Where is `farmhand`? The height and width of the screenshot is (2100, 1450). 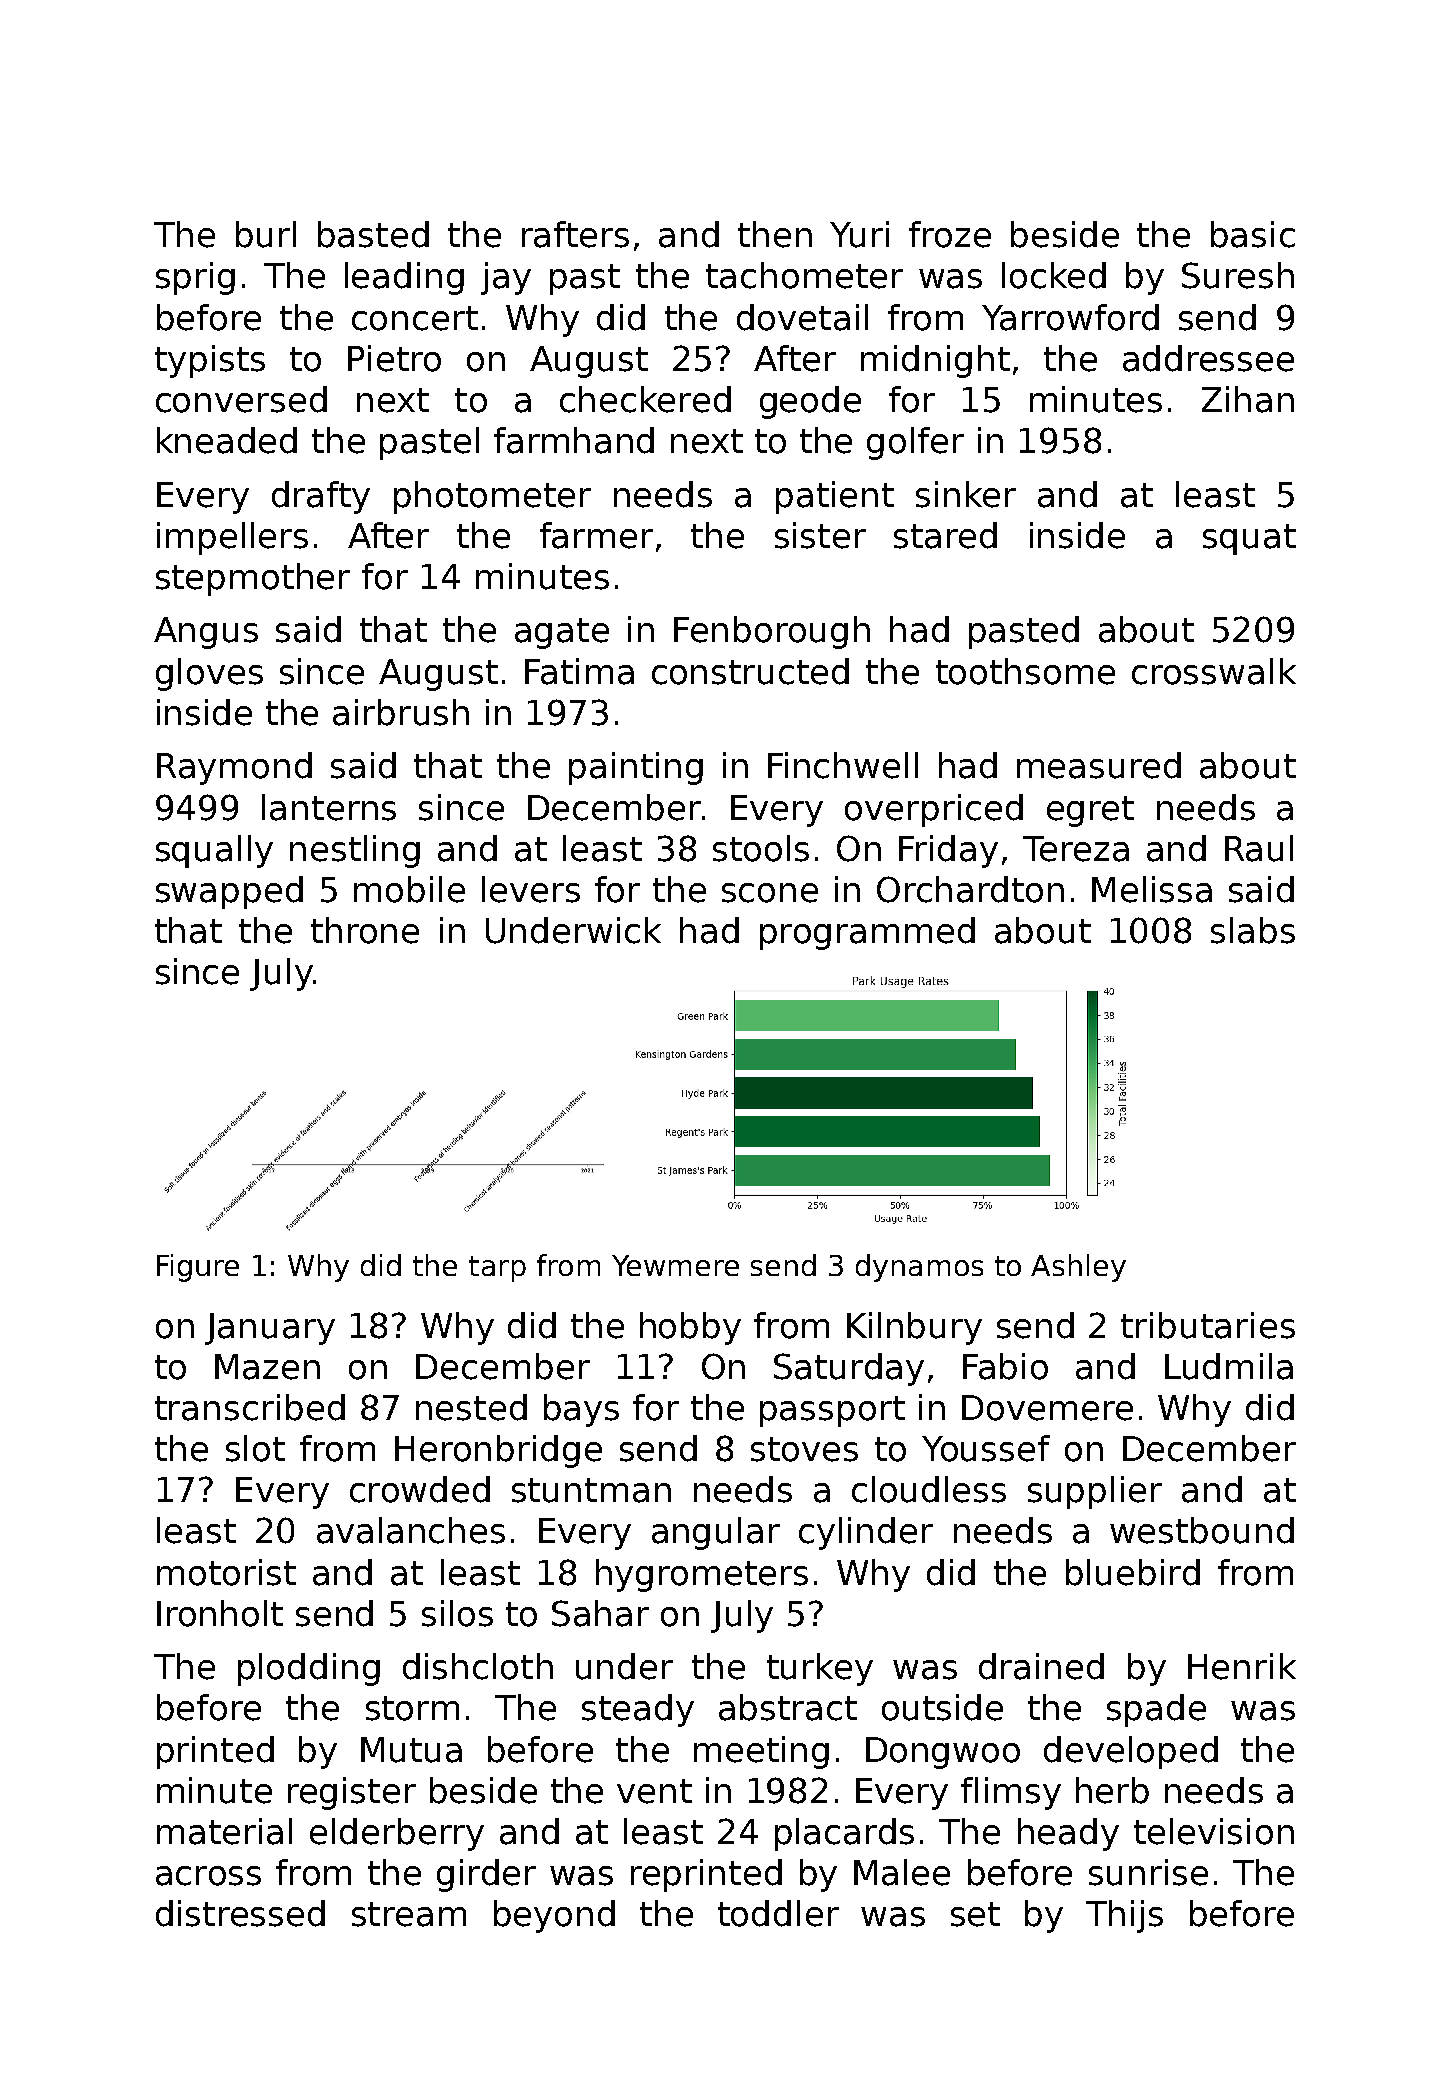
farmhand is located at coordinates (574, 440).
